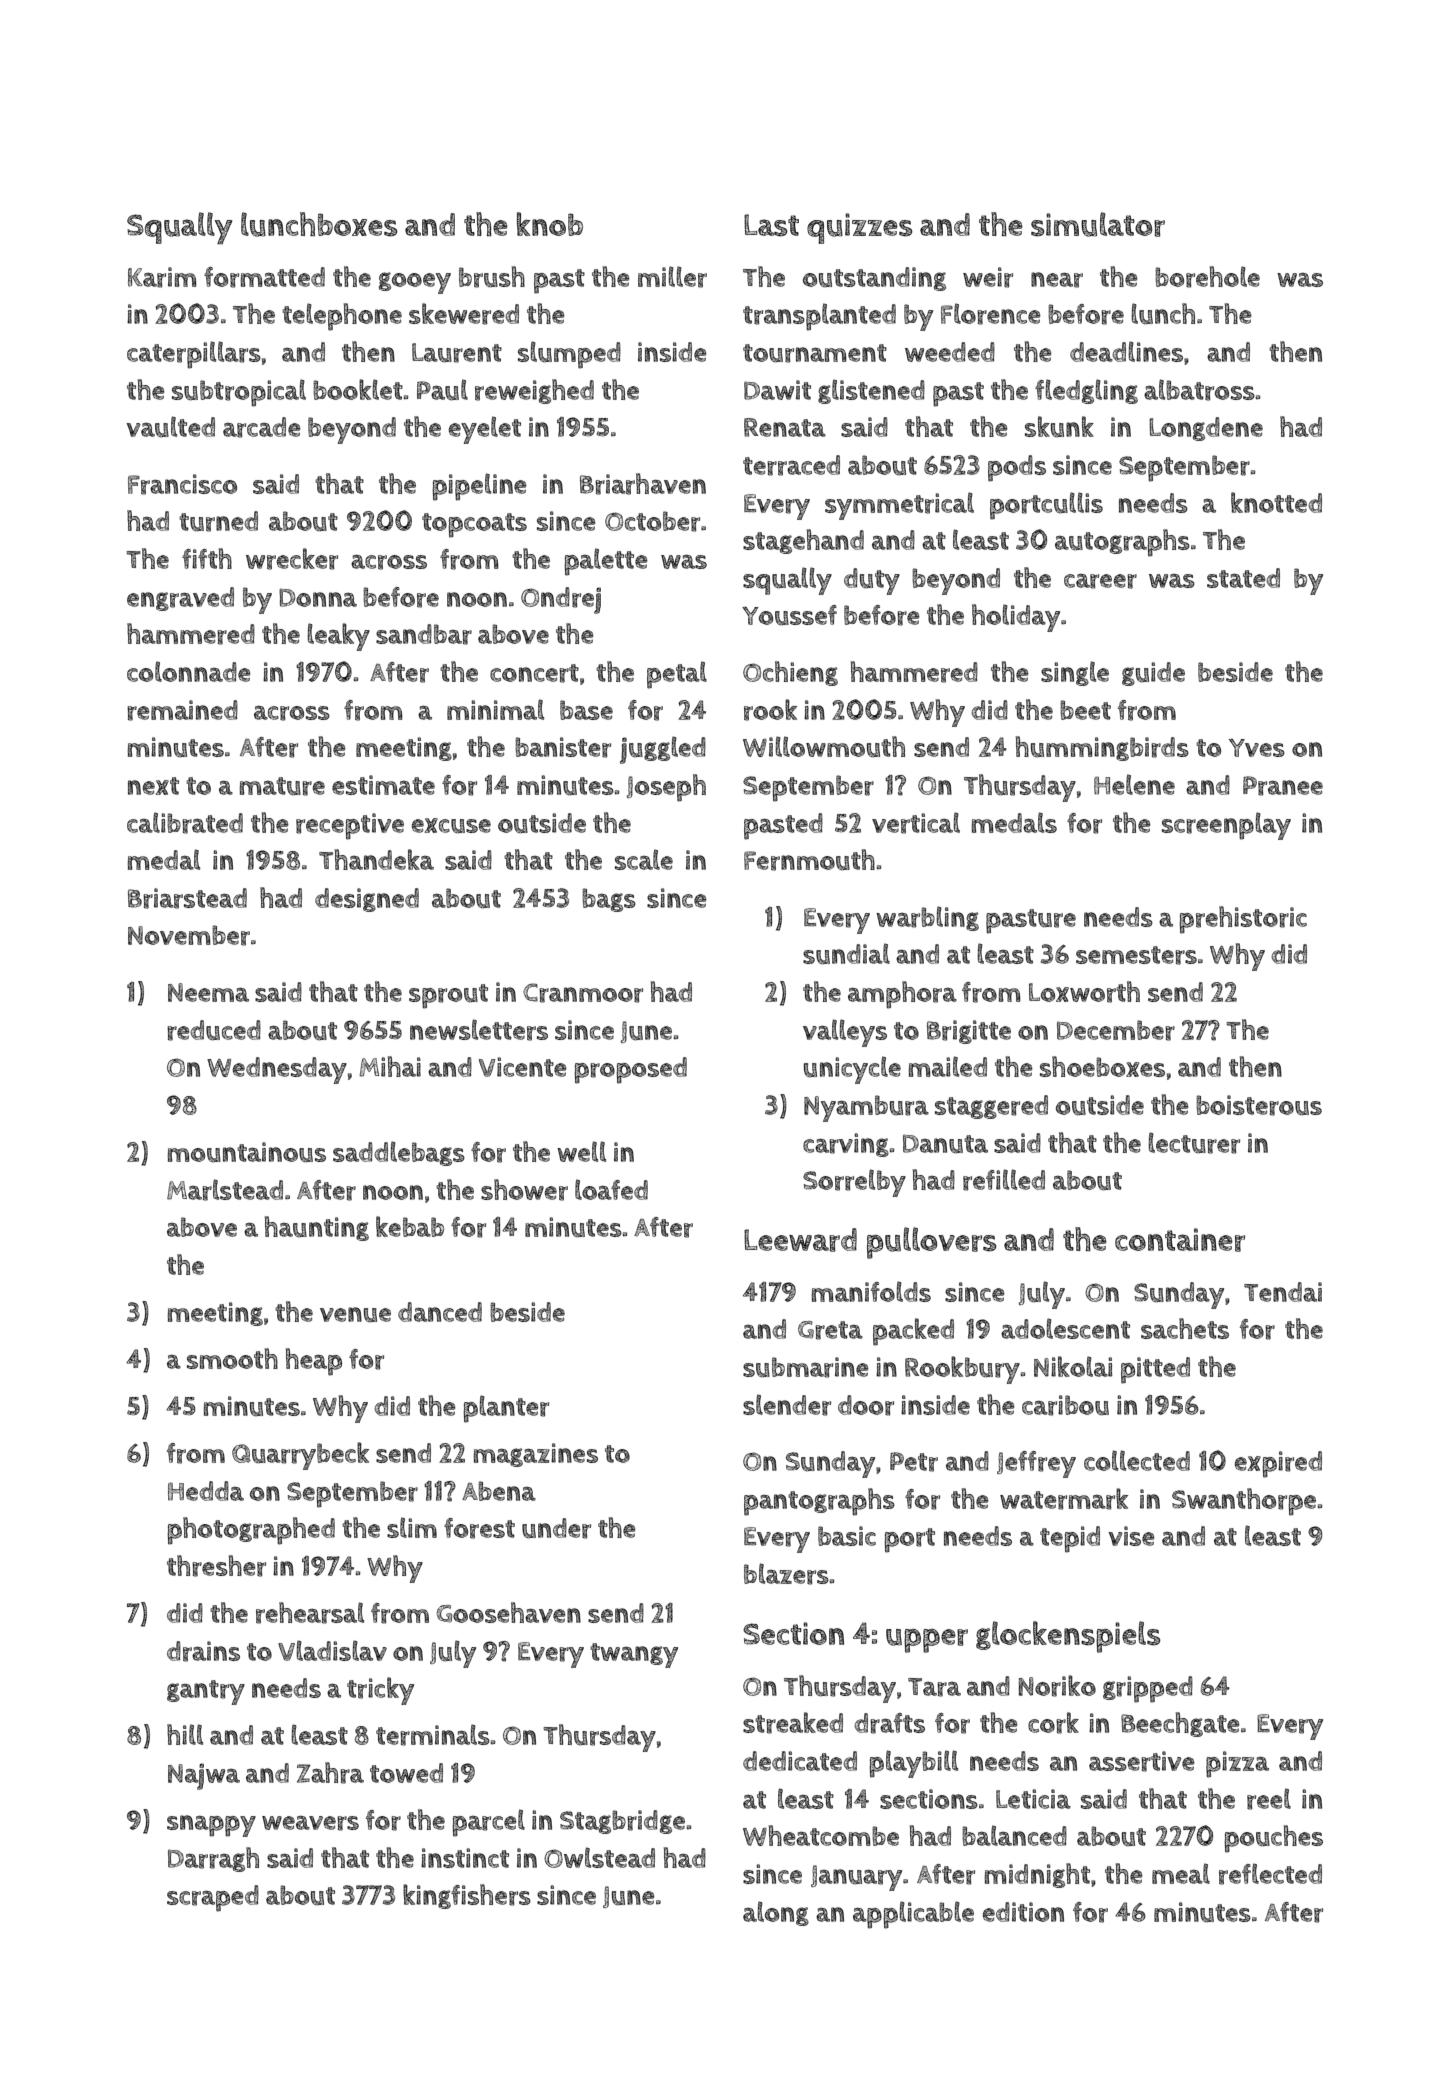  What do you see at coordinates (1207, 277) in the screenshot?
I see `borehole` at bounding box center [1207, 277].
